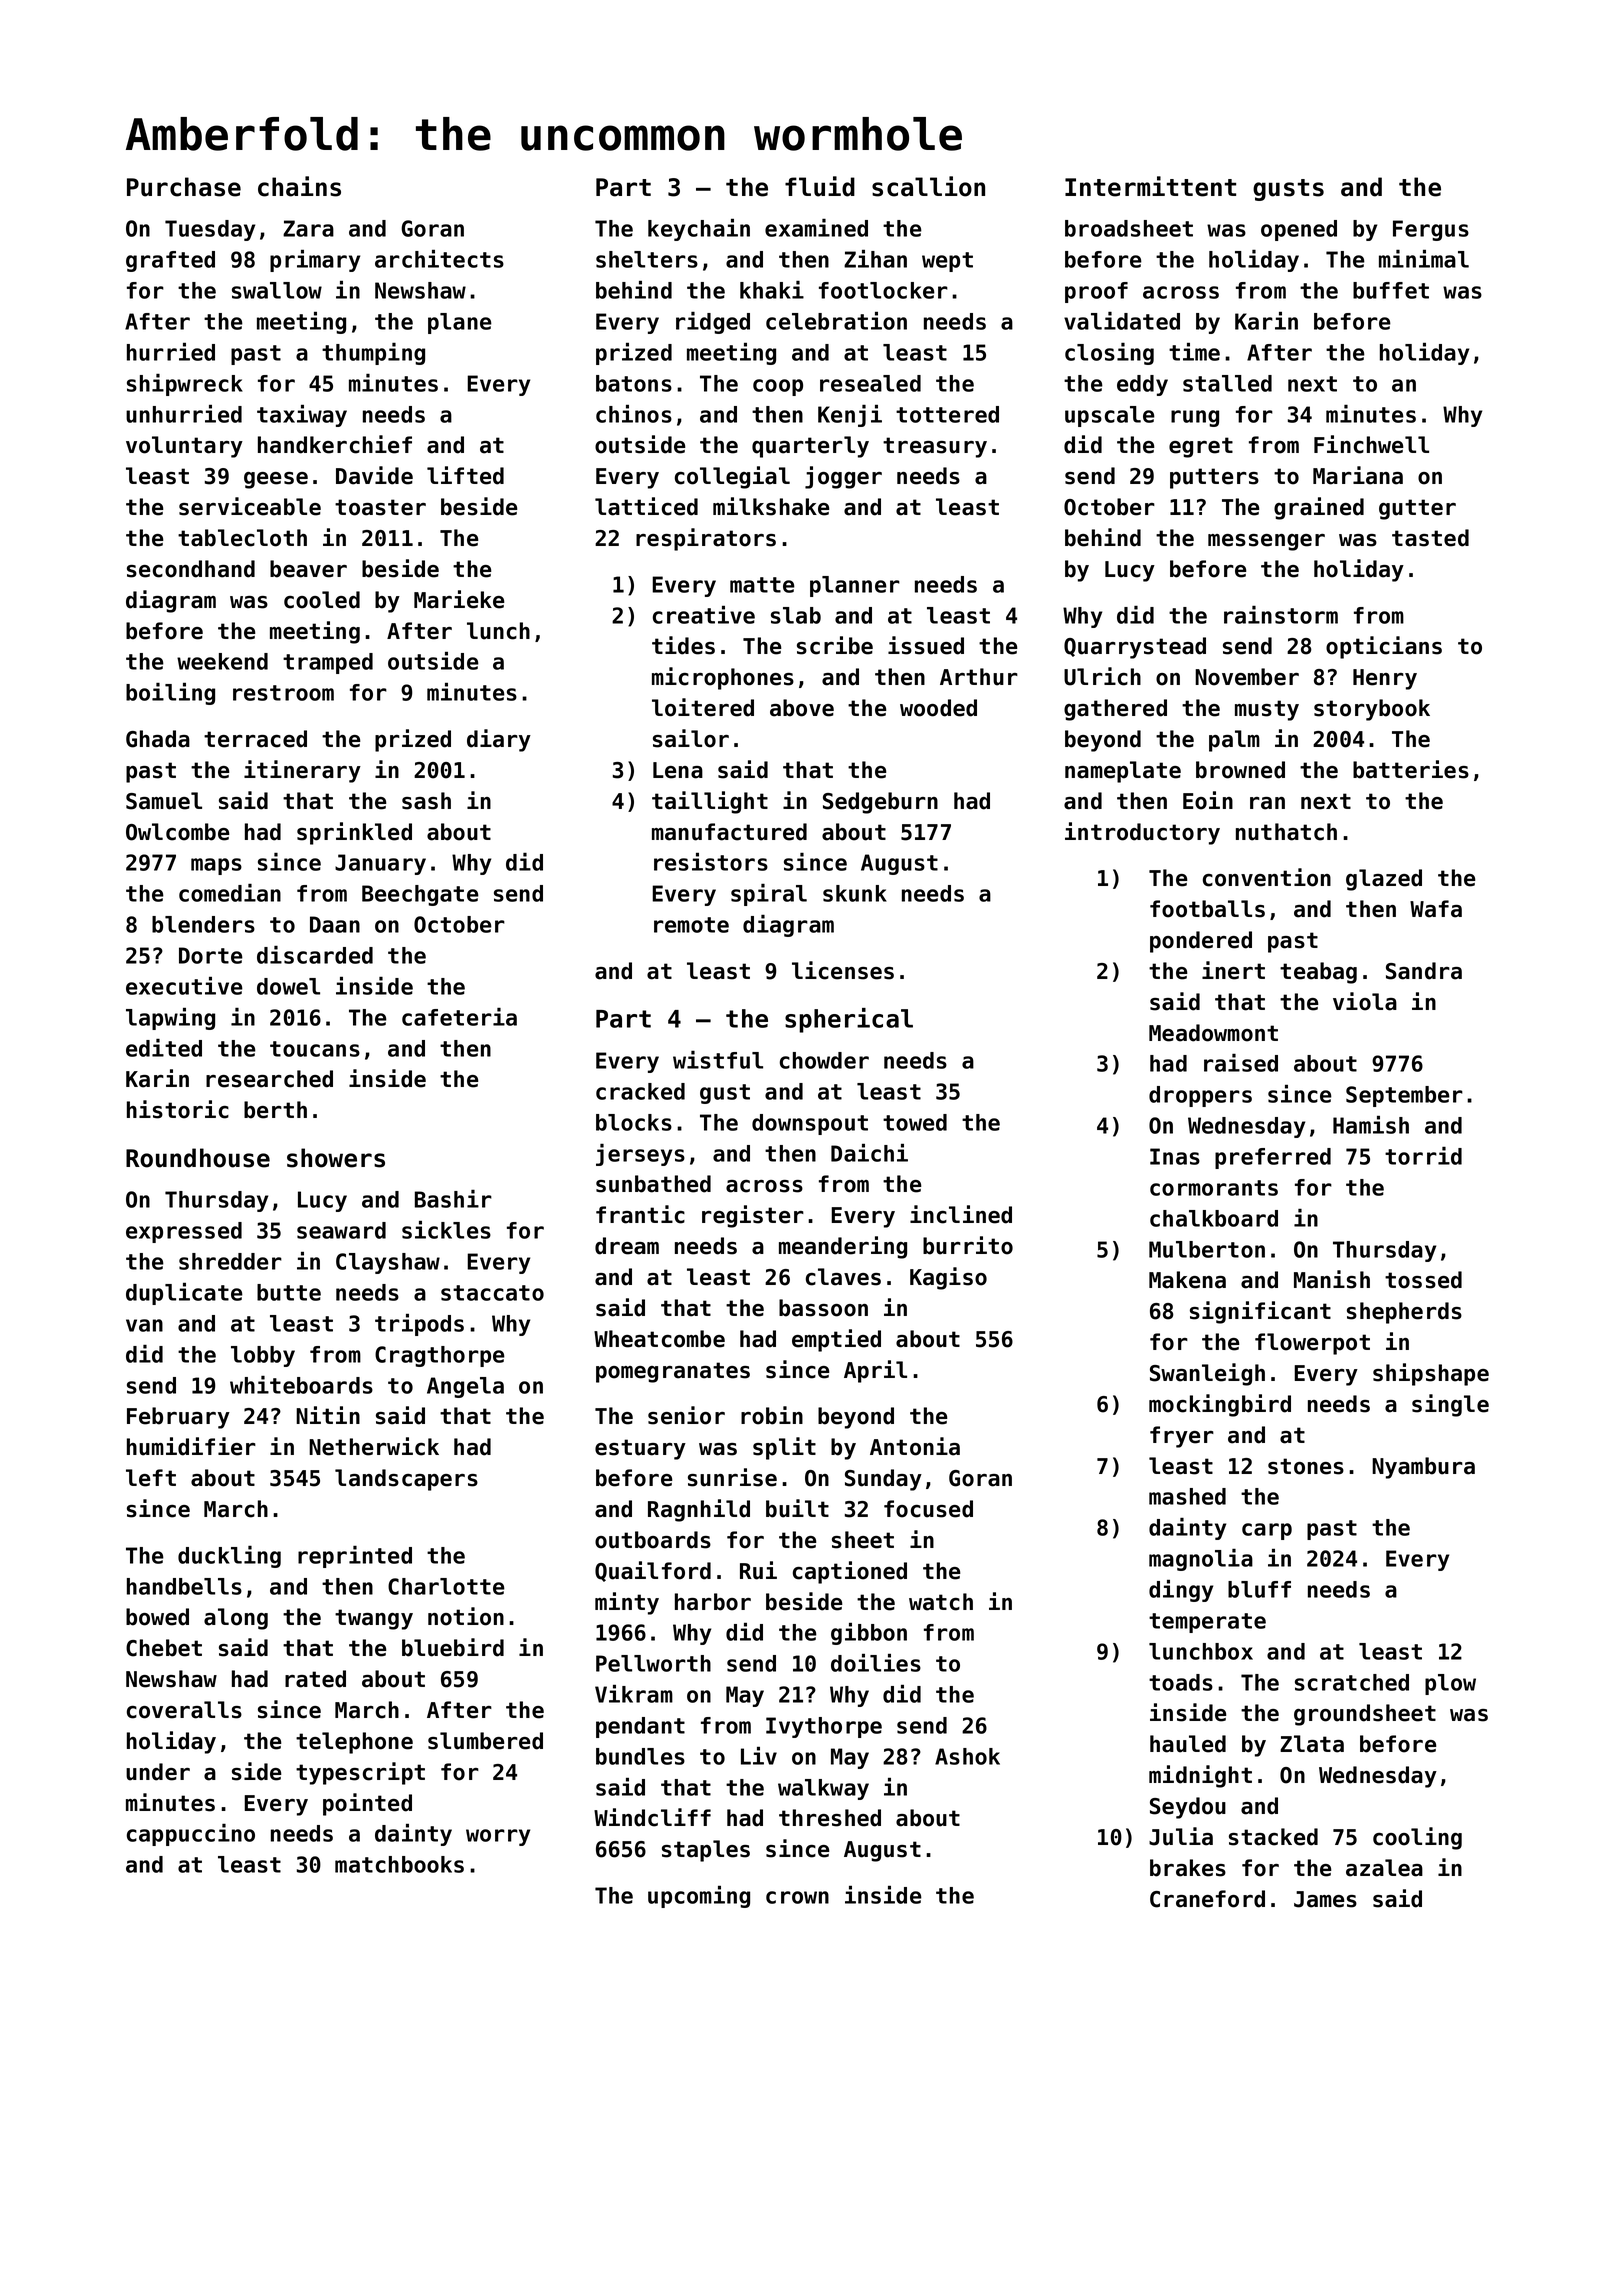  What do you see at coordinates (151, 1478) in the screenshot?
I see `left` at bounding box center [151, 1478].
